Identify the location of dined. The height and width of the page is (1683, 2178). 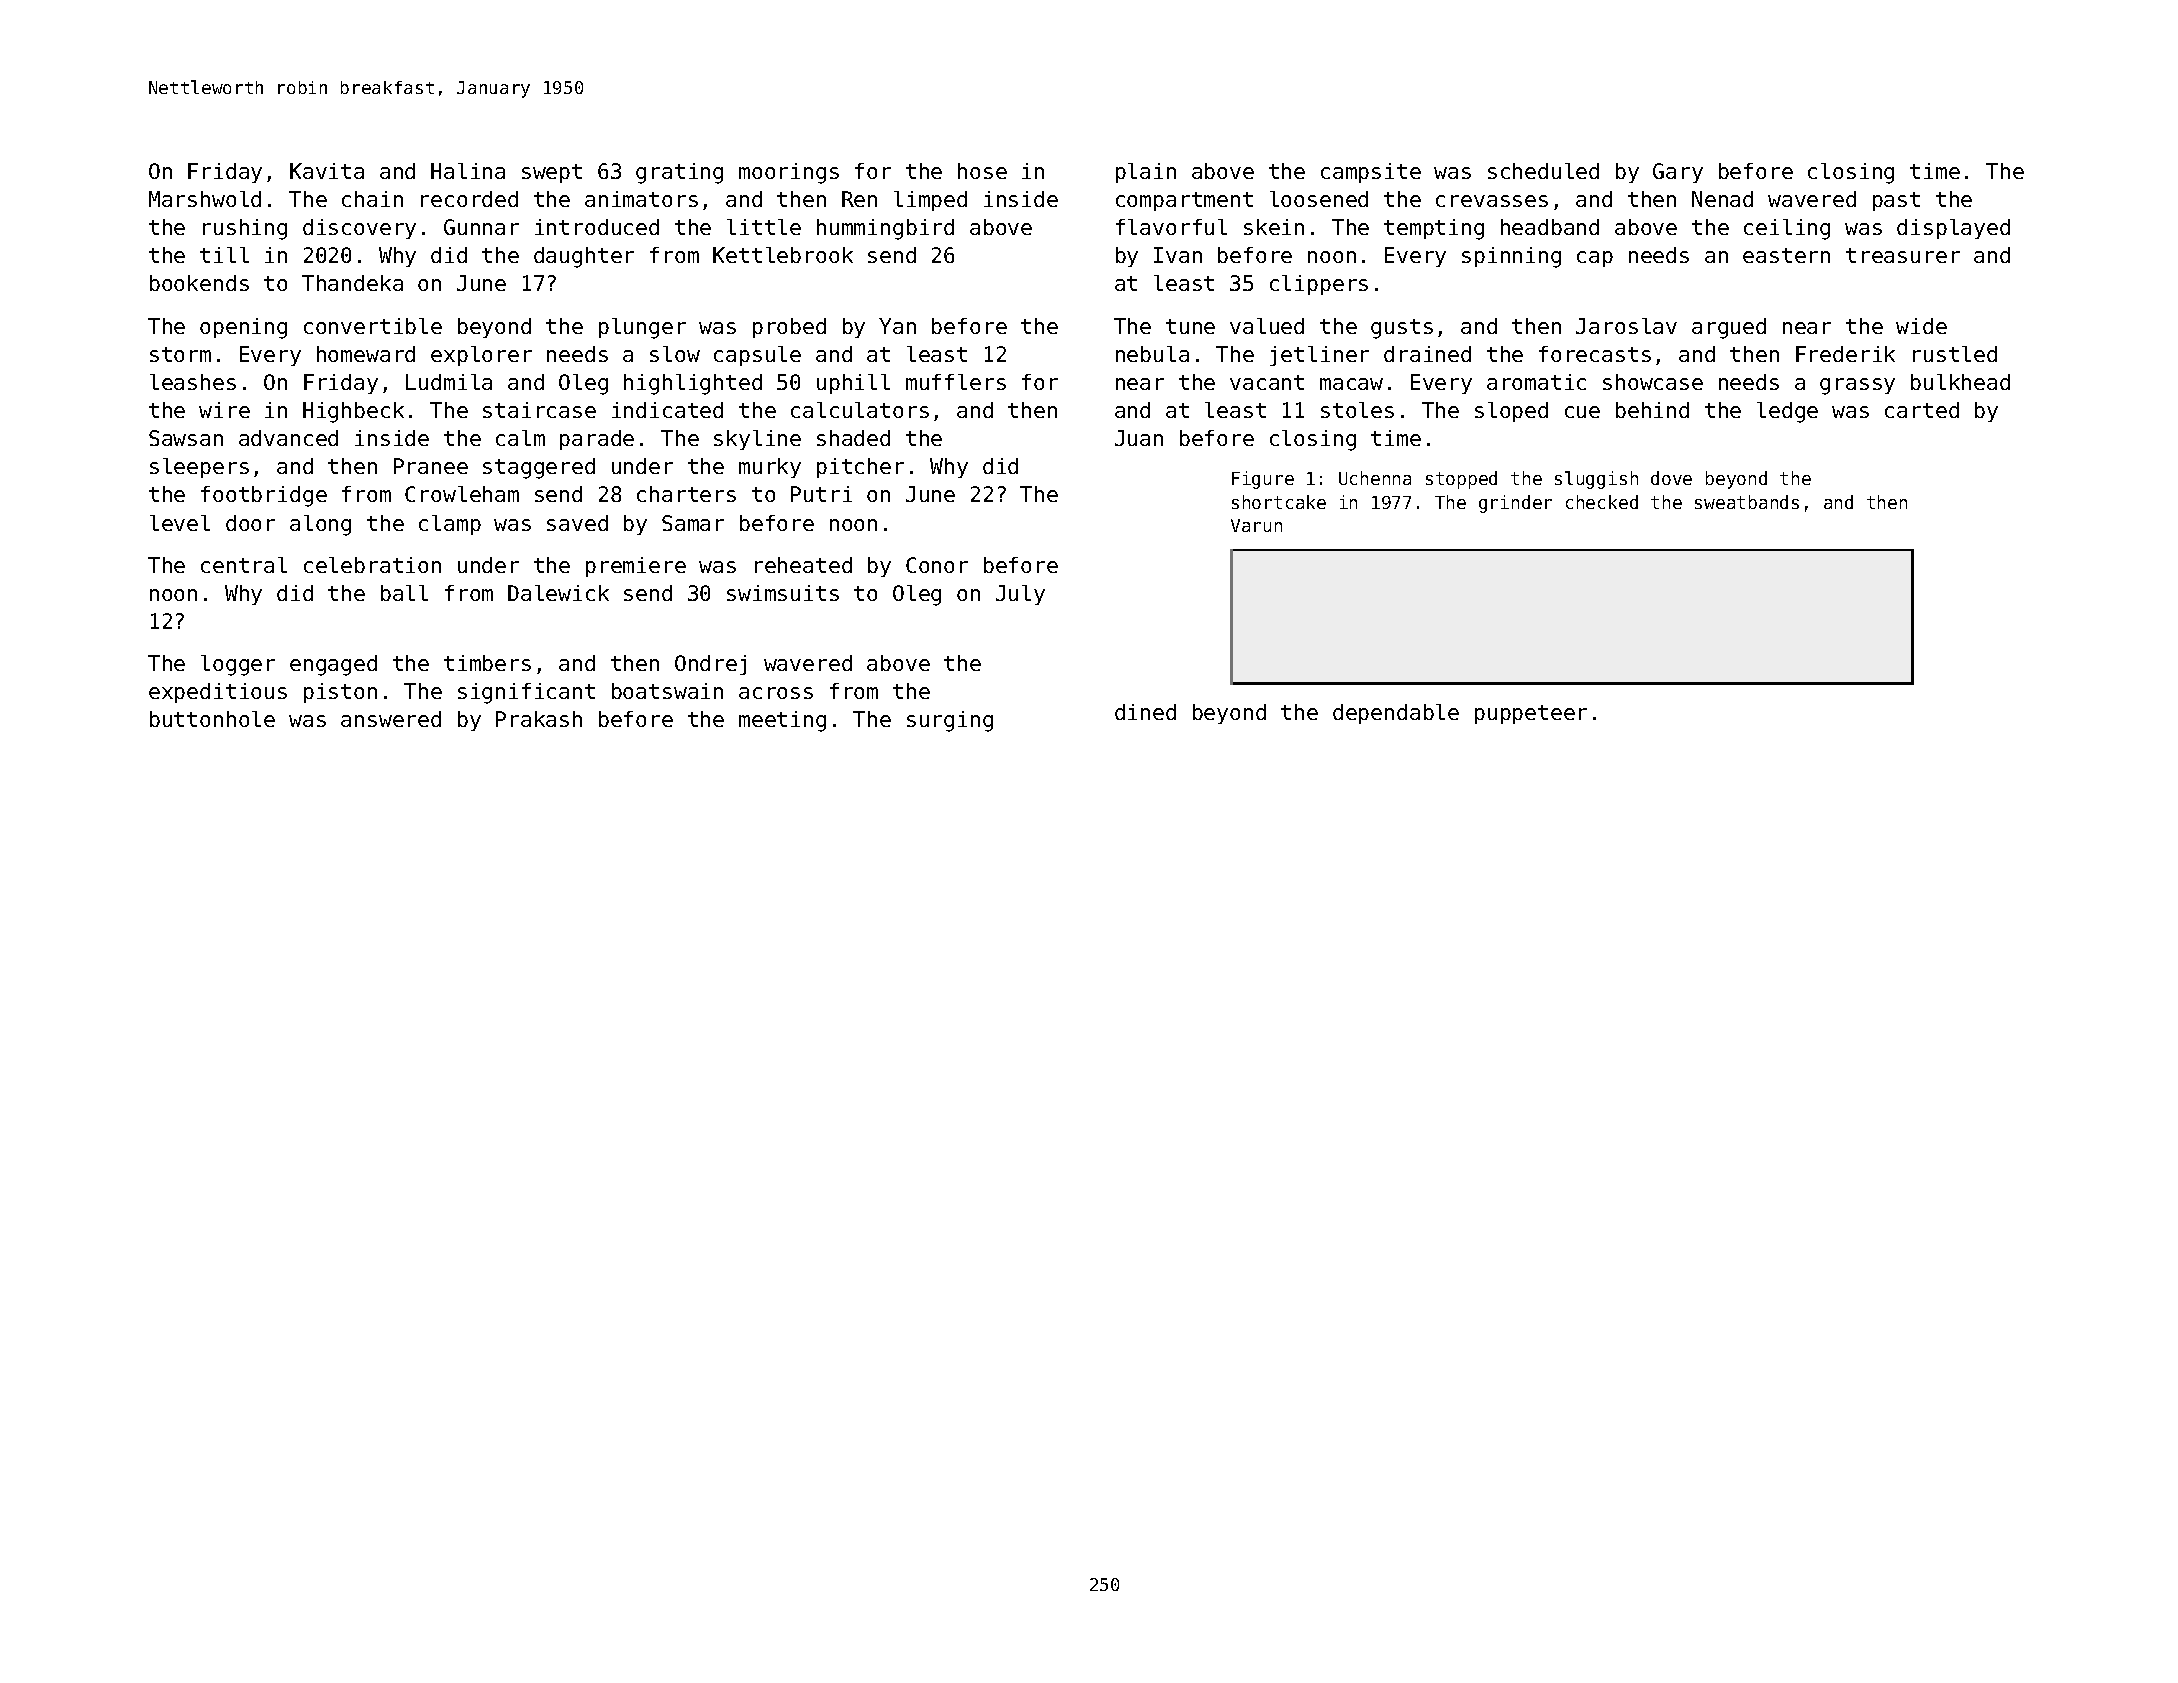
(1145, 712).
